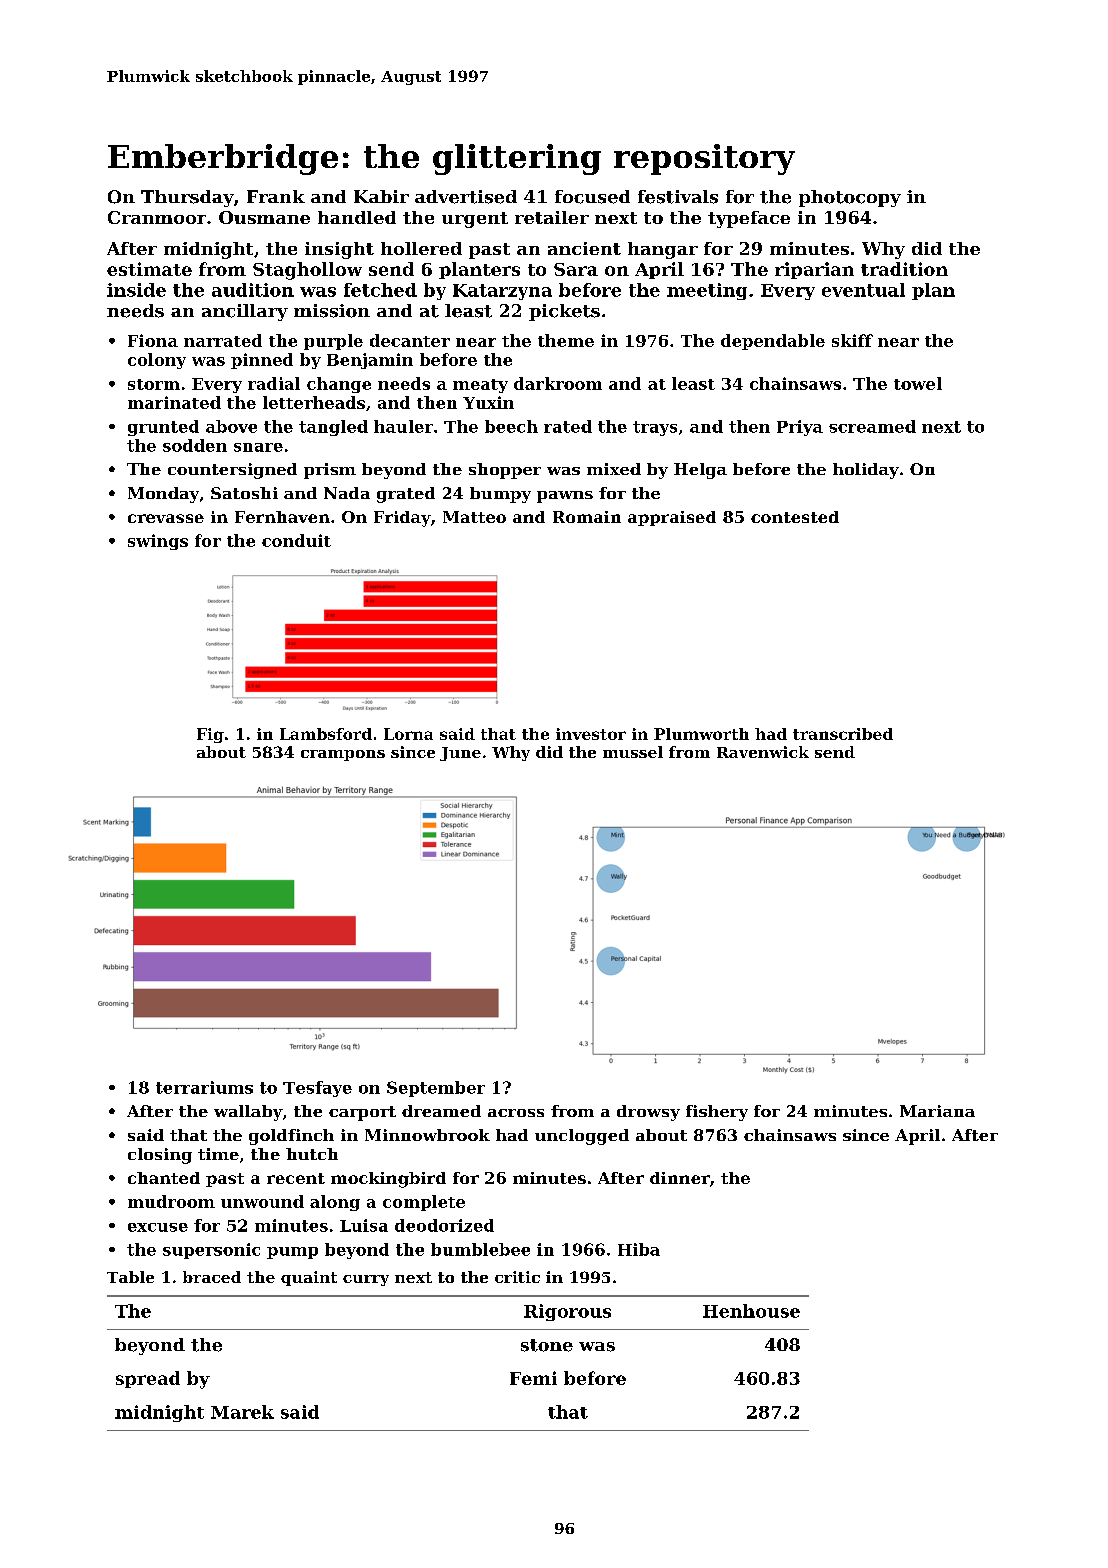 Image resolution: width=1108 pixels, height=1568 pixels. Describe the element at coordinates (211, 1251) in the page. I see `supersonic` at that location.
